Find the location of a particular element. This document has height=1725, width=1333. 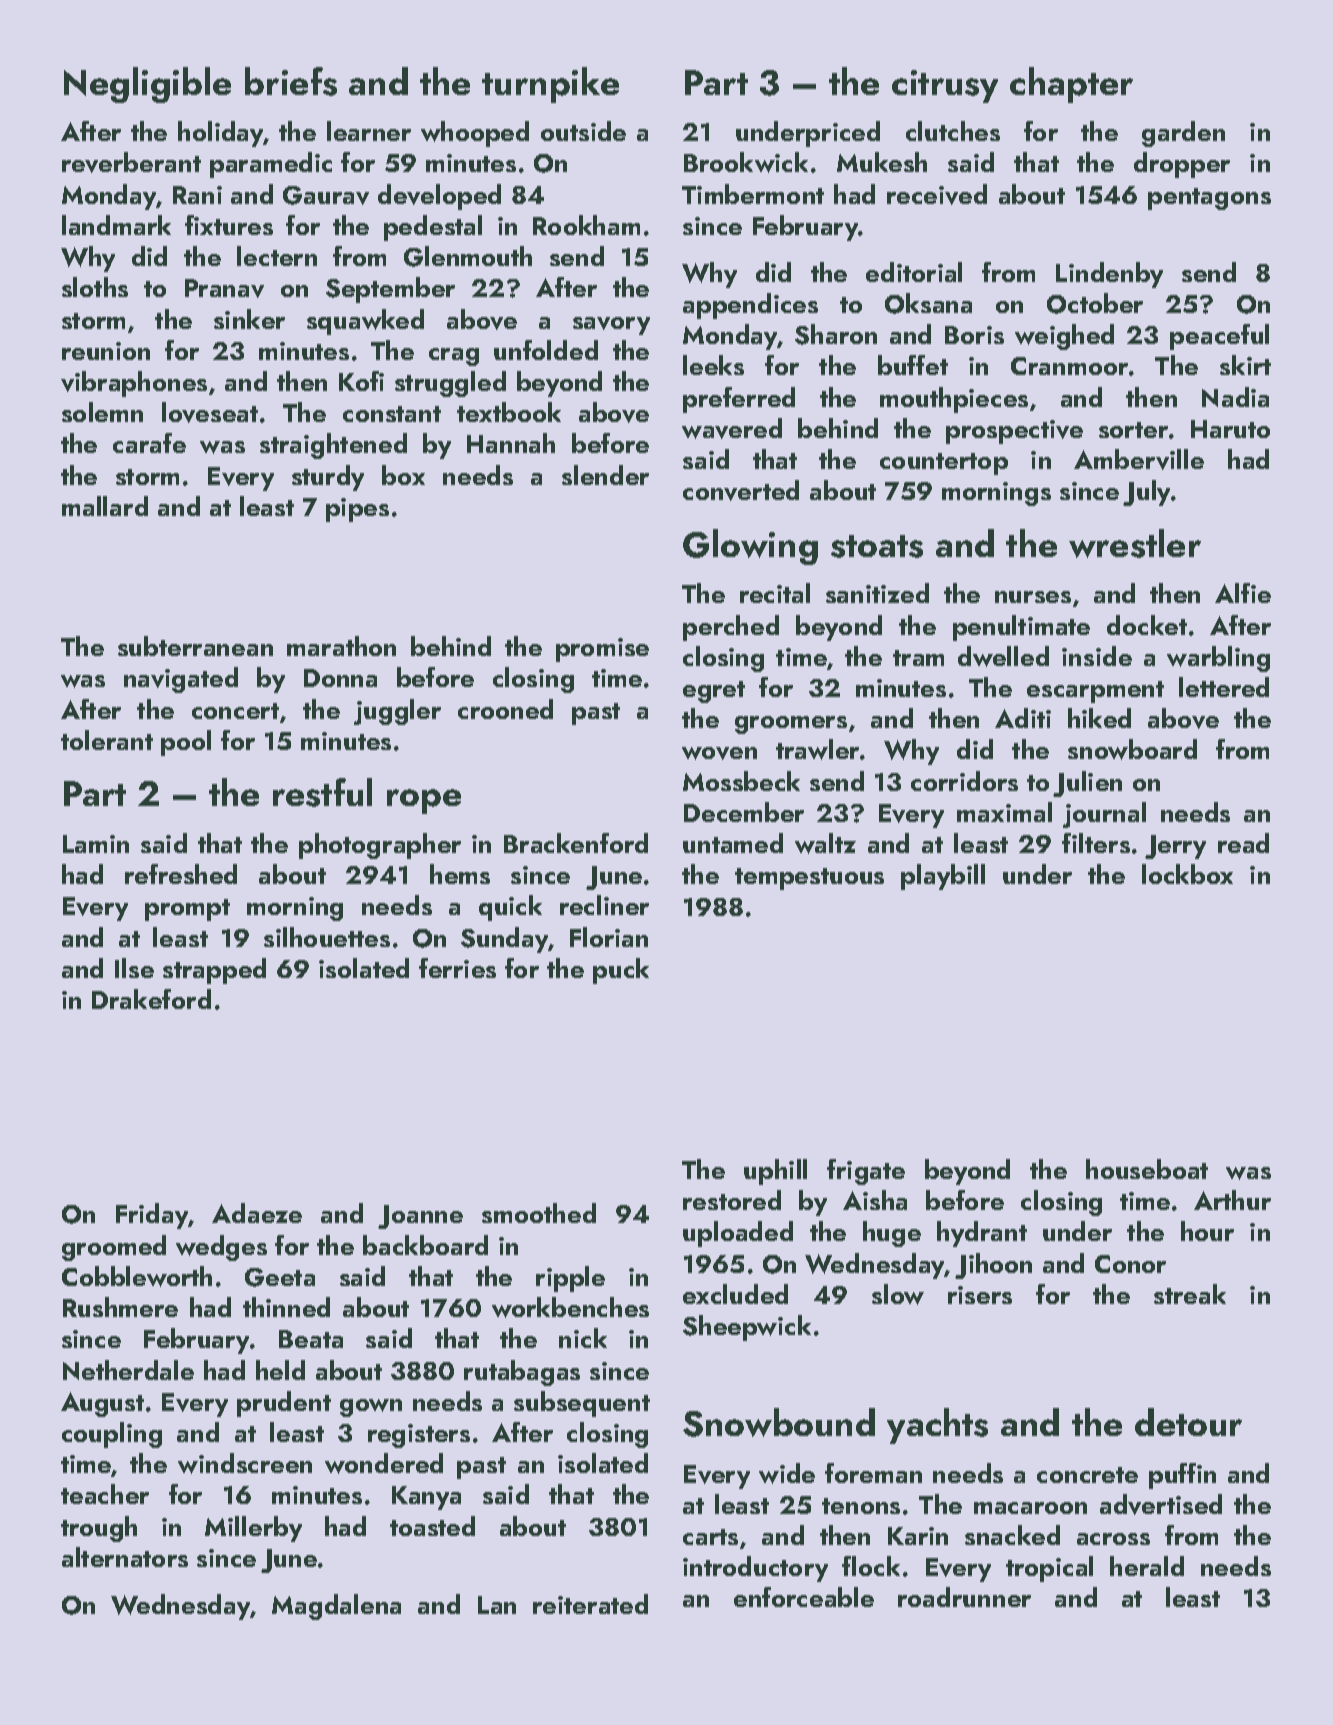

uphill is located at coordinates (775, 1172).
